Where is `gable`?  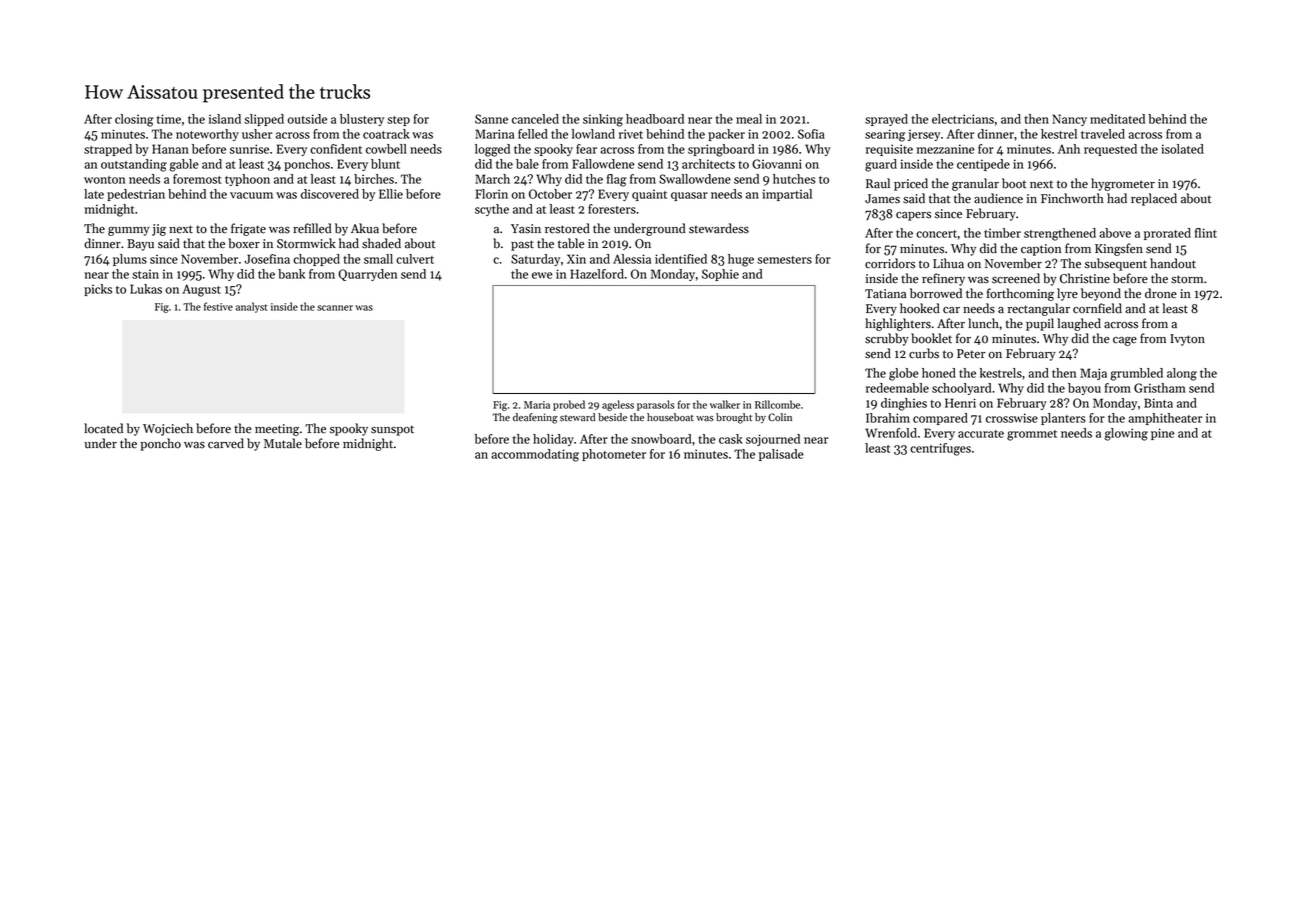
gable is located at coordinates (184, 165).
